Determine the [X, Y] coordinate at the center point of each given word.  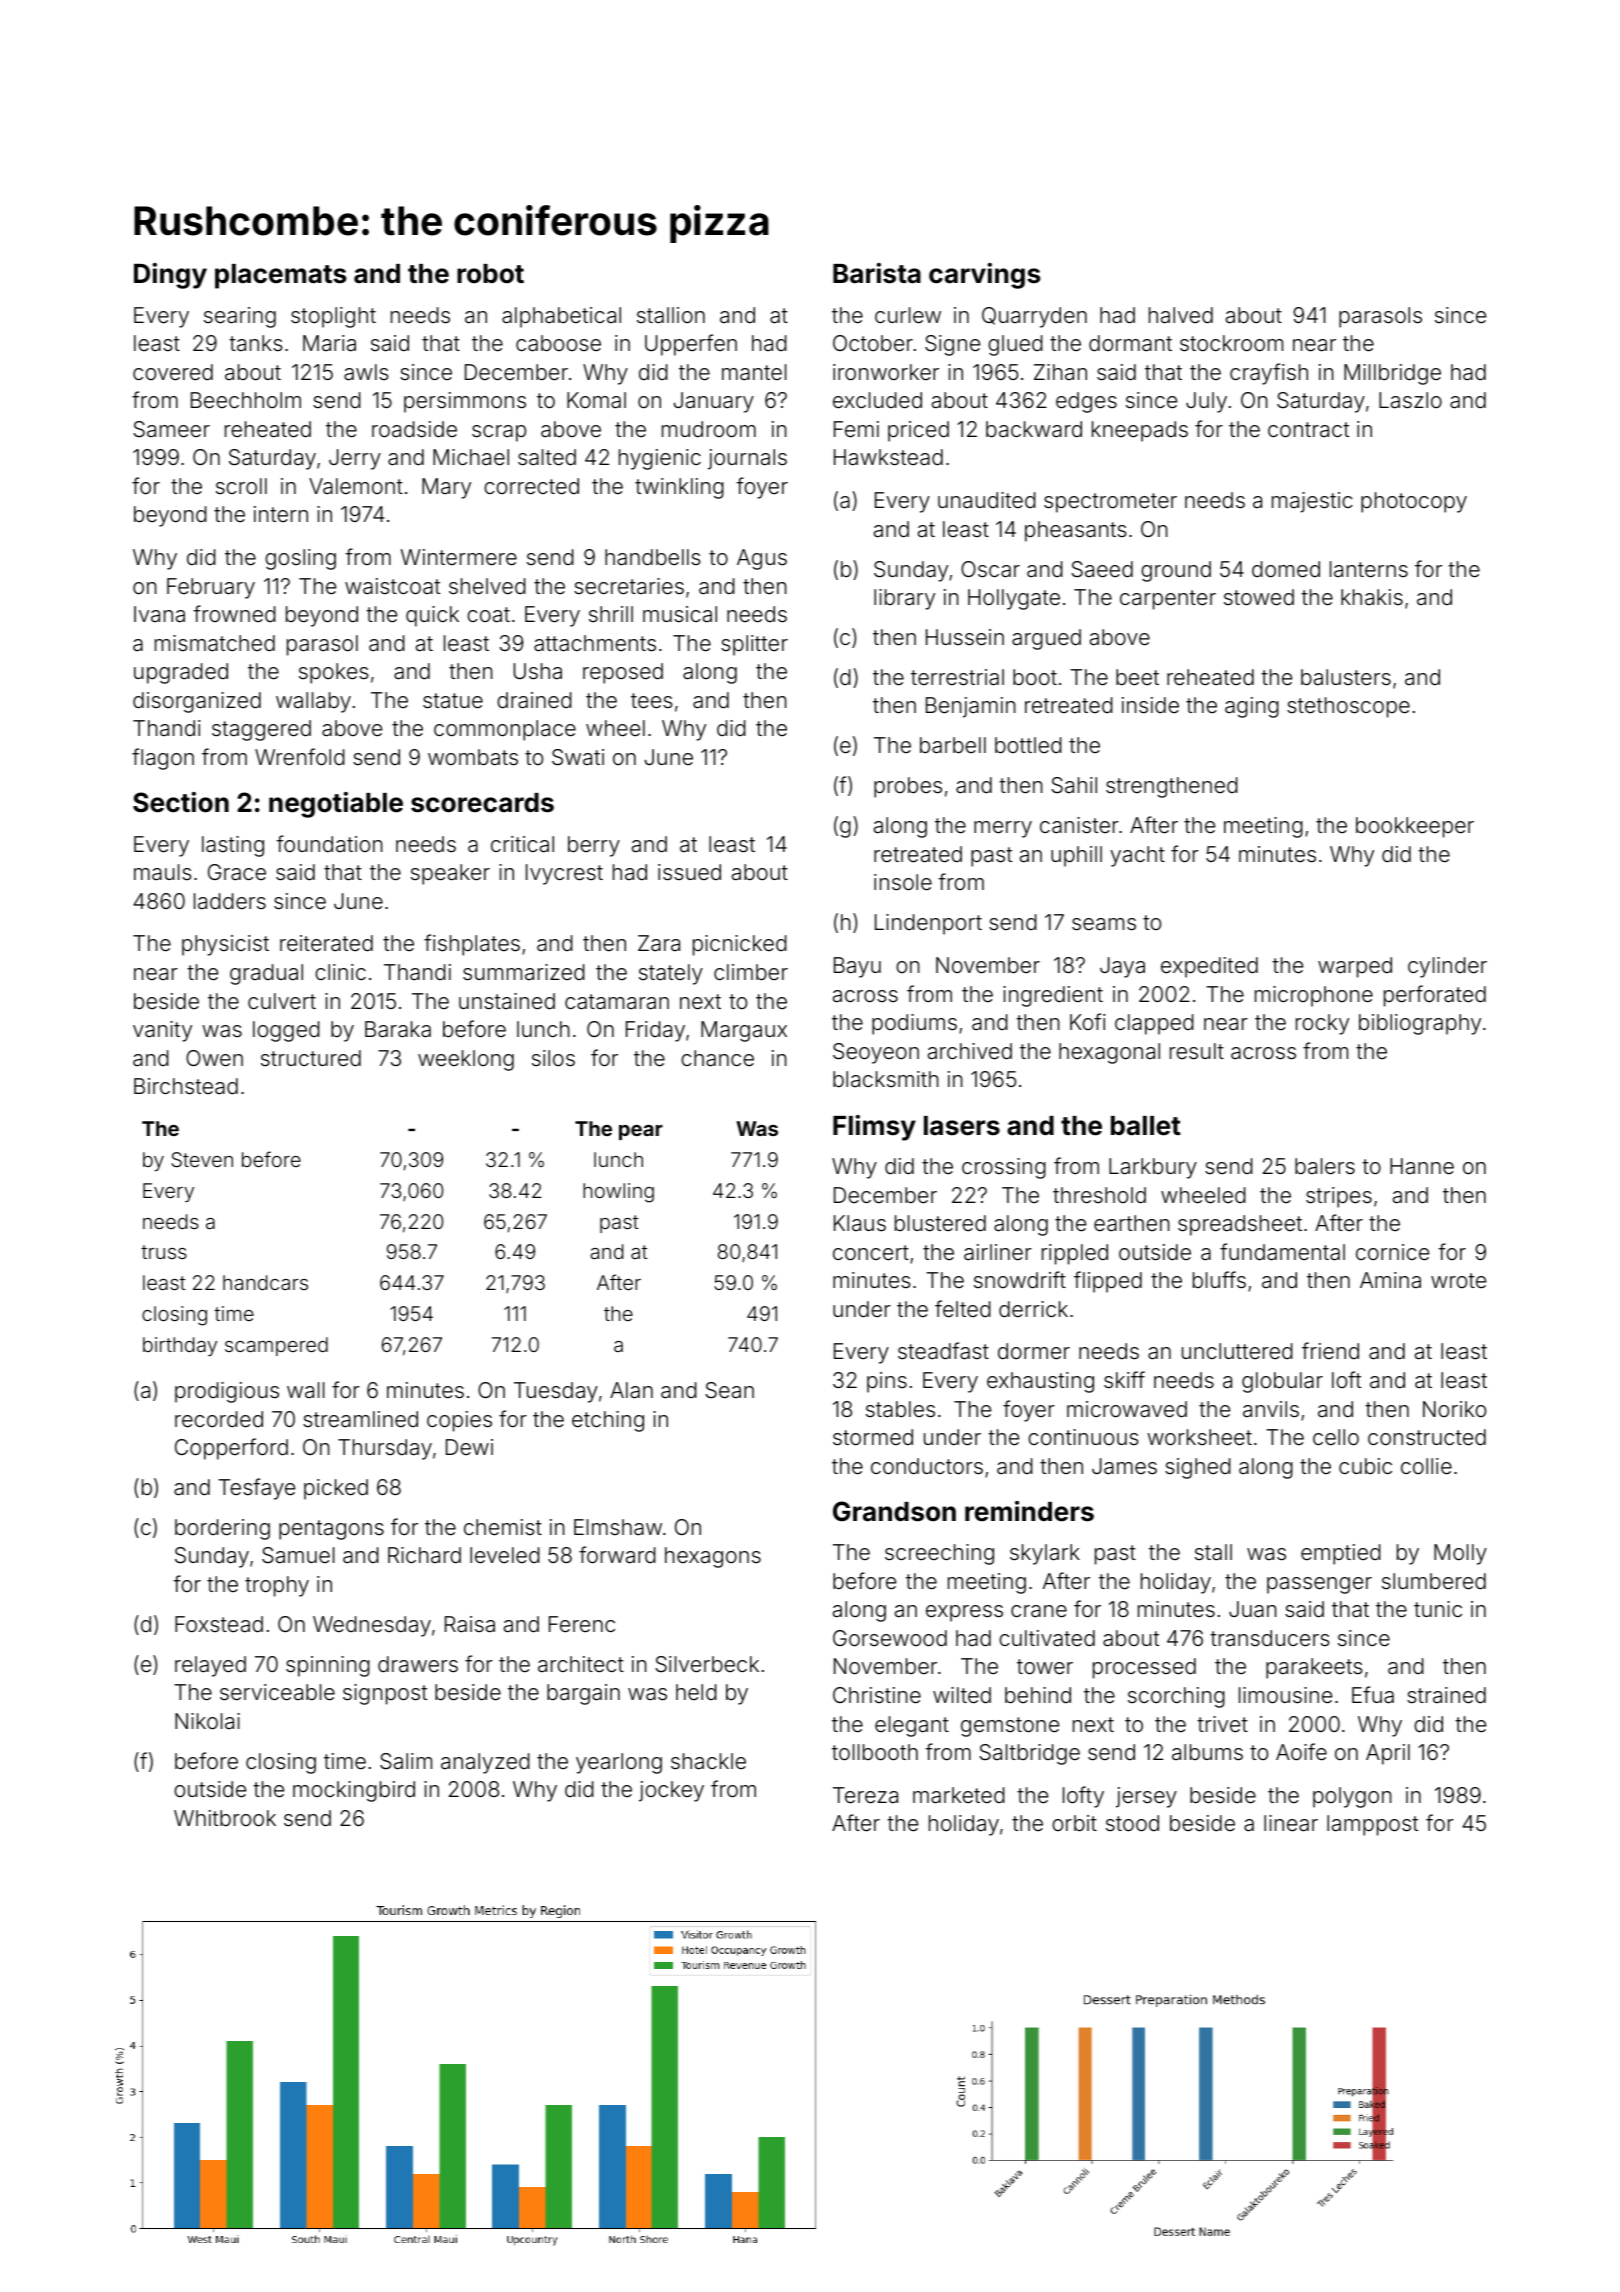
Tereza [865, 1795]
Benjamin [971, 707]
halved [1181, 315]
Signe [952, 345]
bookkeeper [1415, 827]
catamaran [617, 1002]
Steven [202, 1159]
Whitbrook [225, 1818]
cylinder [1447, 967]
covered [173, 372]
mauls [163, 872]
